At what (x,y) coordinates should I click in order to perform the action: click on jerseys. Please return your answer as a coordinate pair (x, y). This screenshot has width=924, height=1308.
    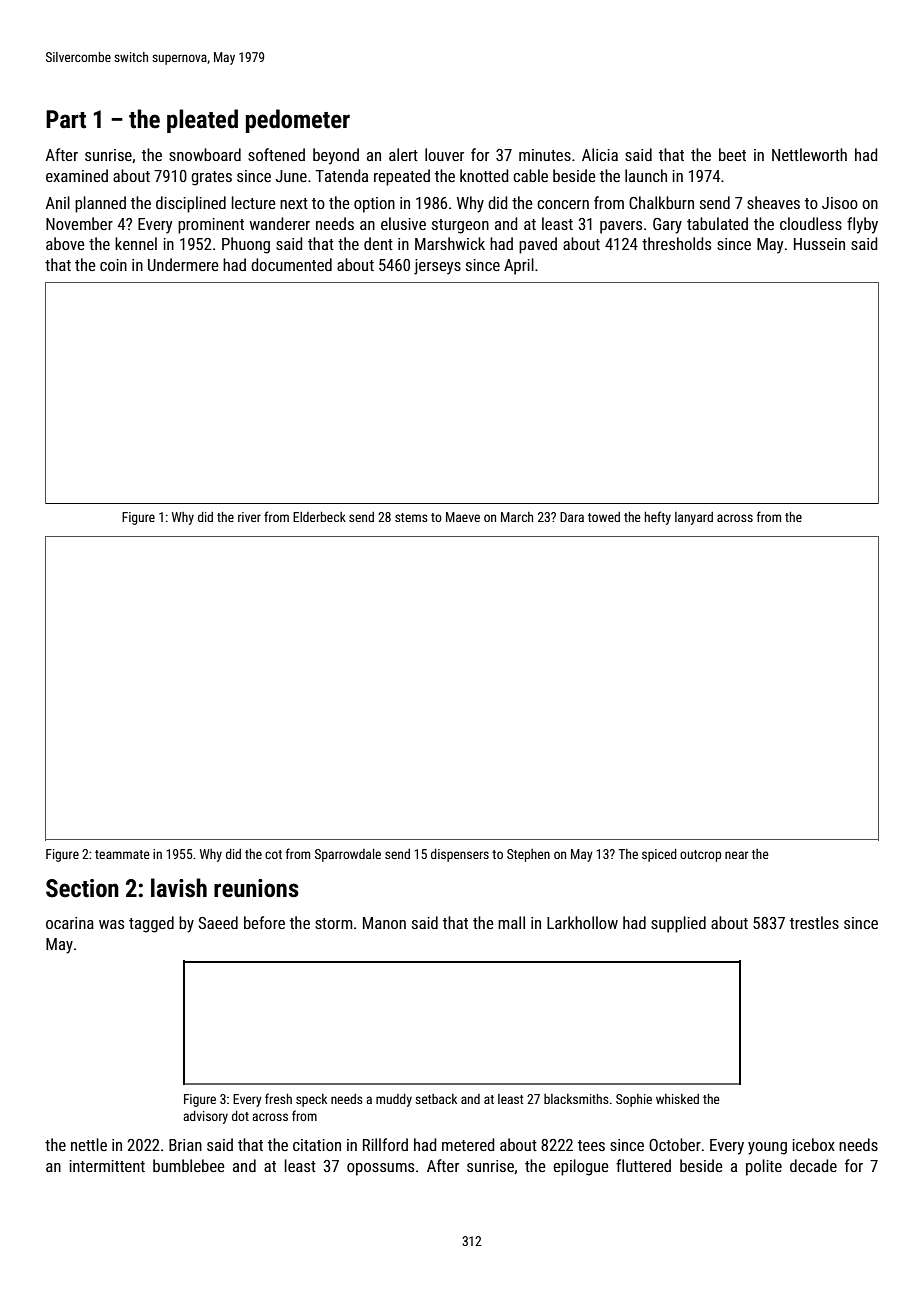
    Looking at the image, I should click on (437, 267).
